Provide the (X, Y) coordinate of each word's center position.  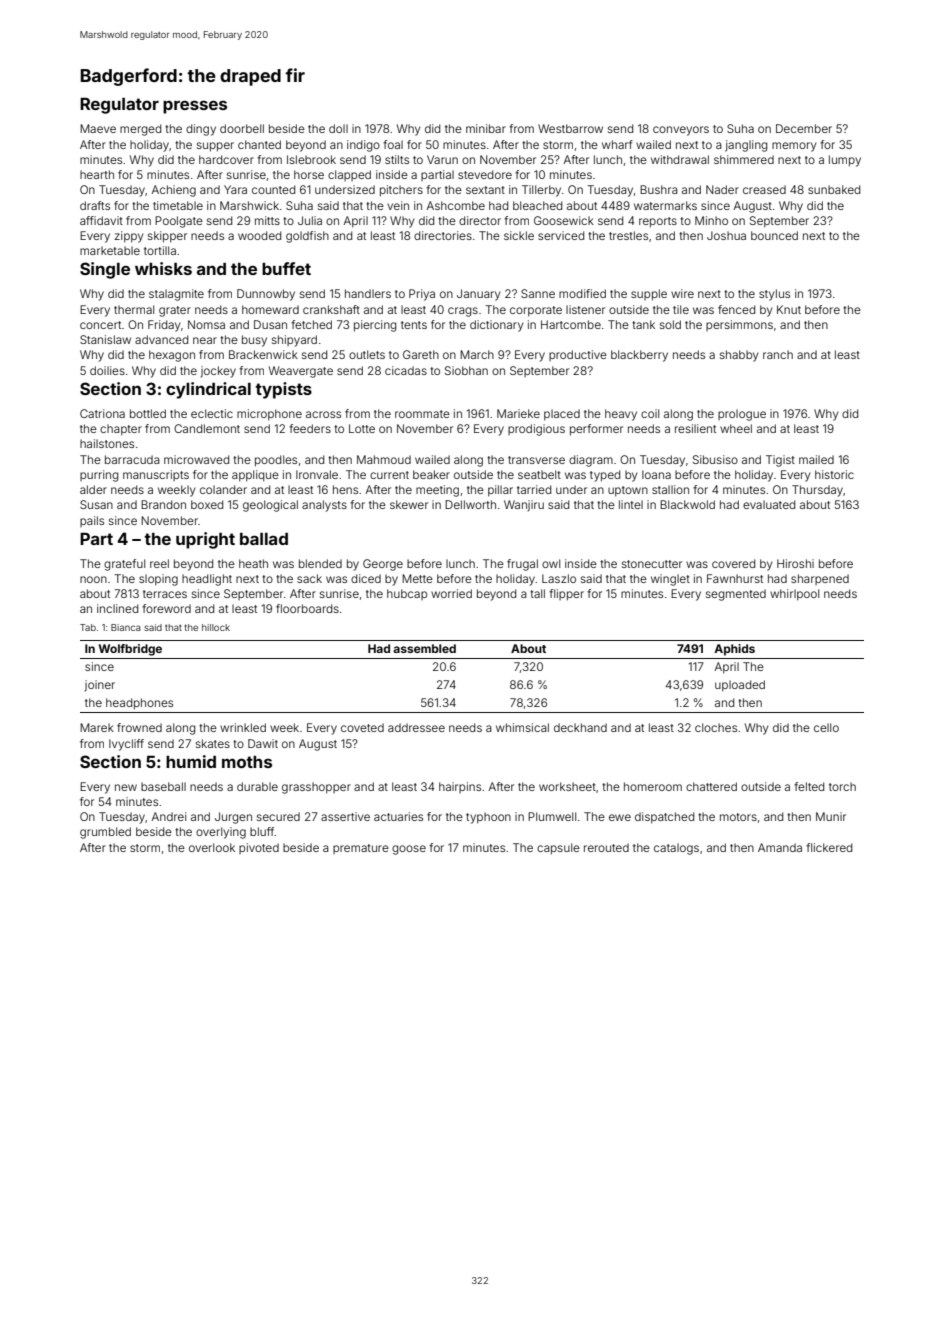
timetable (178, 205)
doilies (107, 370)
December (804, 128)
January (478, 295)
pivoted (259, 848)
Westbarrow (570, 128)
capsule (558, 849)
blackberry (639, 356)
